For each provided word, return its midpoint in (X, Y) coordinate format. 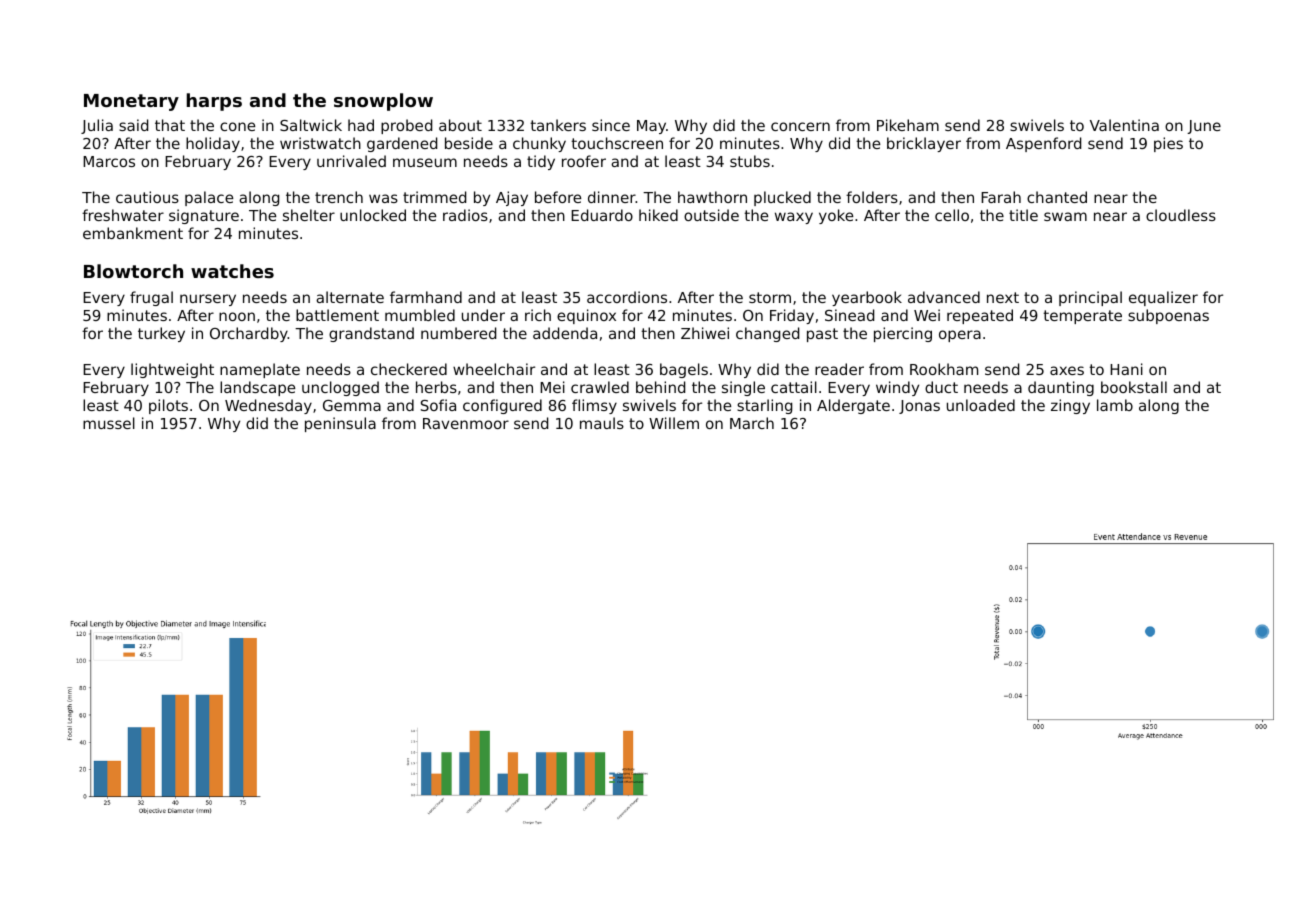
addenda (565, 333)
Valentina (1124, 125)
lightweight (172, 370)
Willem (674, 423)
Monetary (131, 102)
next (1003, 297)
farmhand (426, 297)
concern (800, 126)
